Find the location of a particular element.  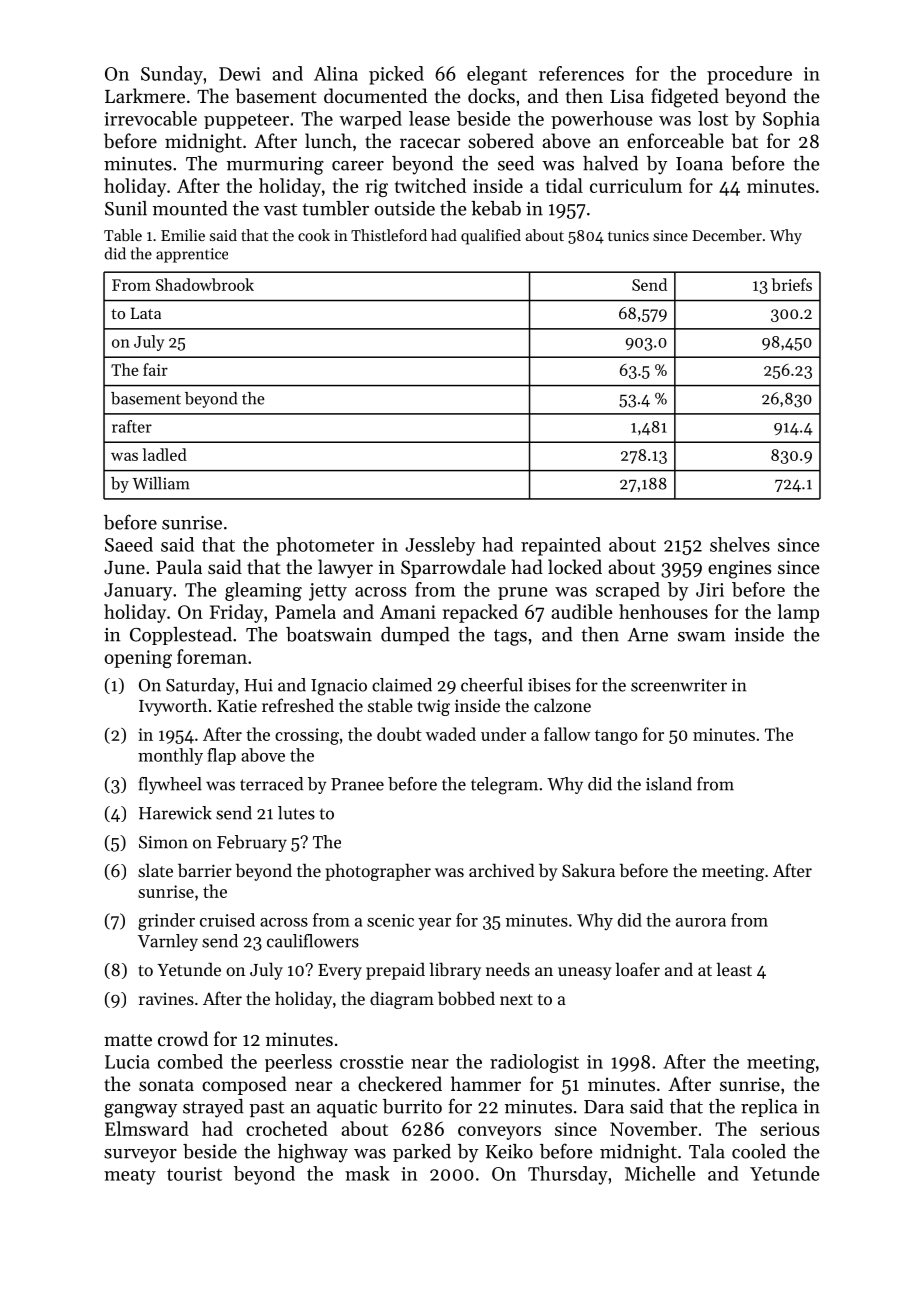

tourist is located at coordinates (194, 1174).
